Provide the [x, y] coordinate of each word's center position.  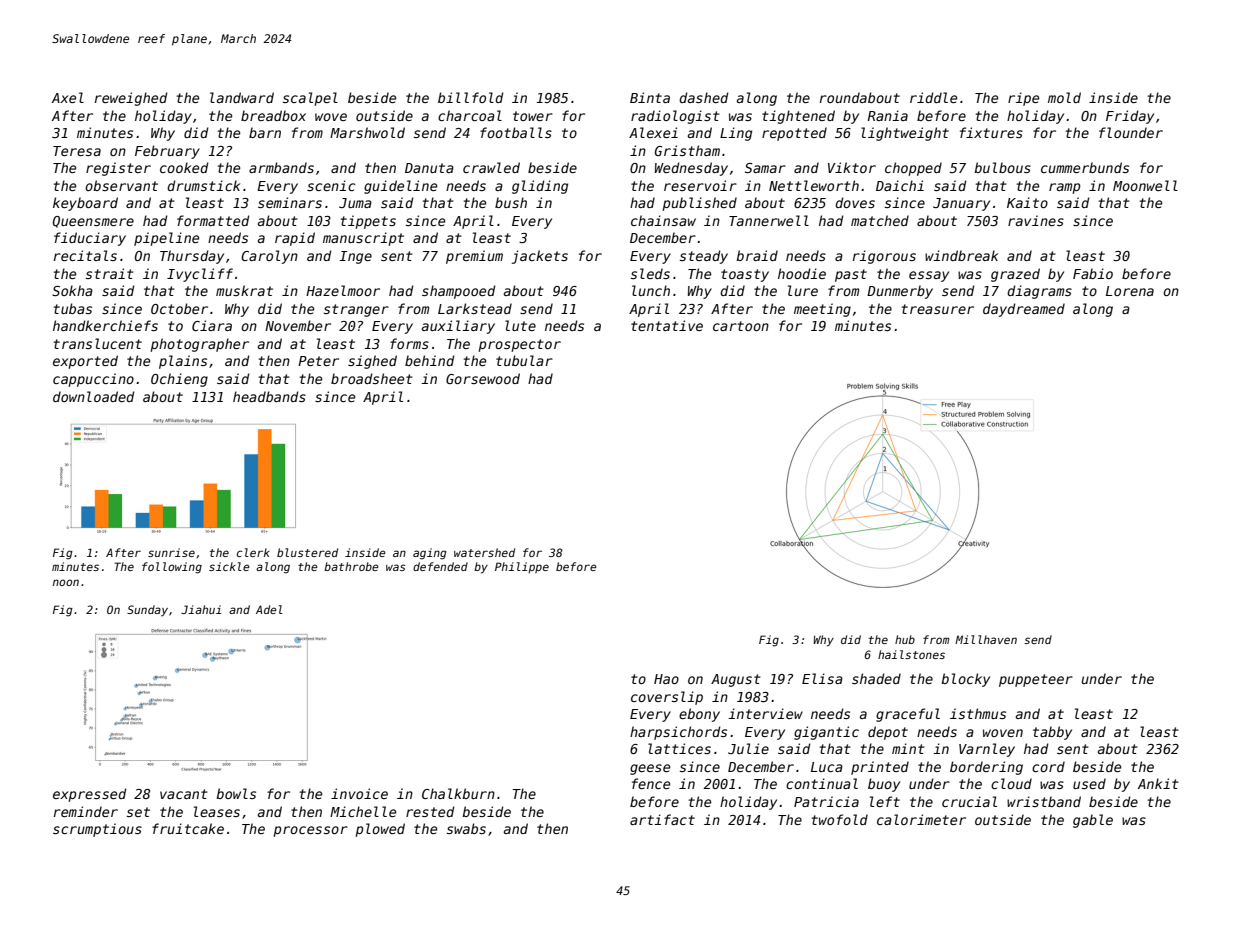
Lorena [1130, 291]
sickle [229, 566]
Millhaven [986, 639]
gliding [540, 187]
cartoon [741, 326]
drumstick [203, 185]
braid [757, 255]
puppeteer [1036, 680]
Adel [269, 609]
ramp [1064, 188]
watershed [484, 552]
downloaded [93, 396]
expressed [89, 795]
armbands [281, 167]
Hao [666, 679]
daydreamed [1024, 310]
